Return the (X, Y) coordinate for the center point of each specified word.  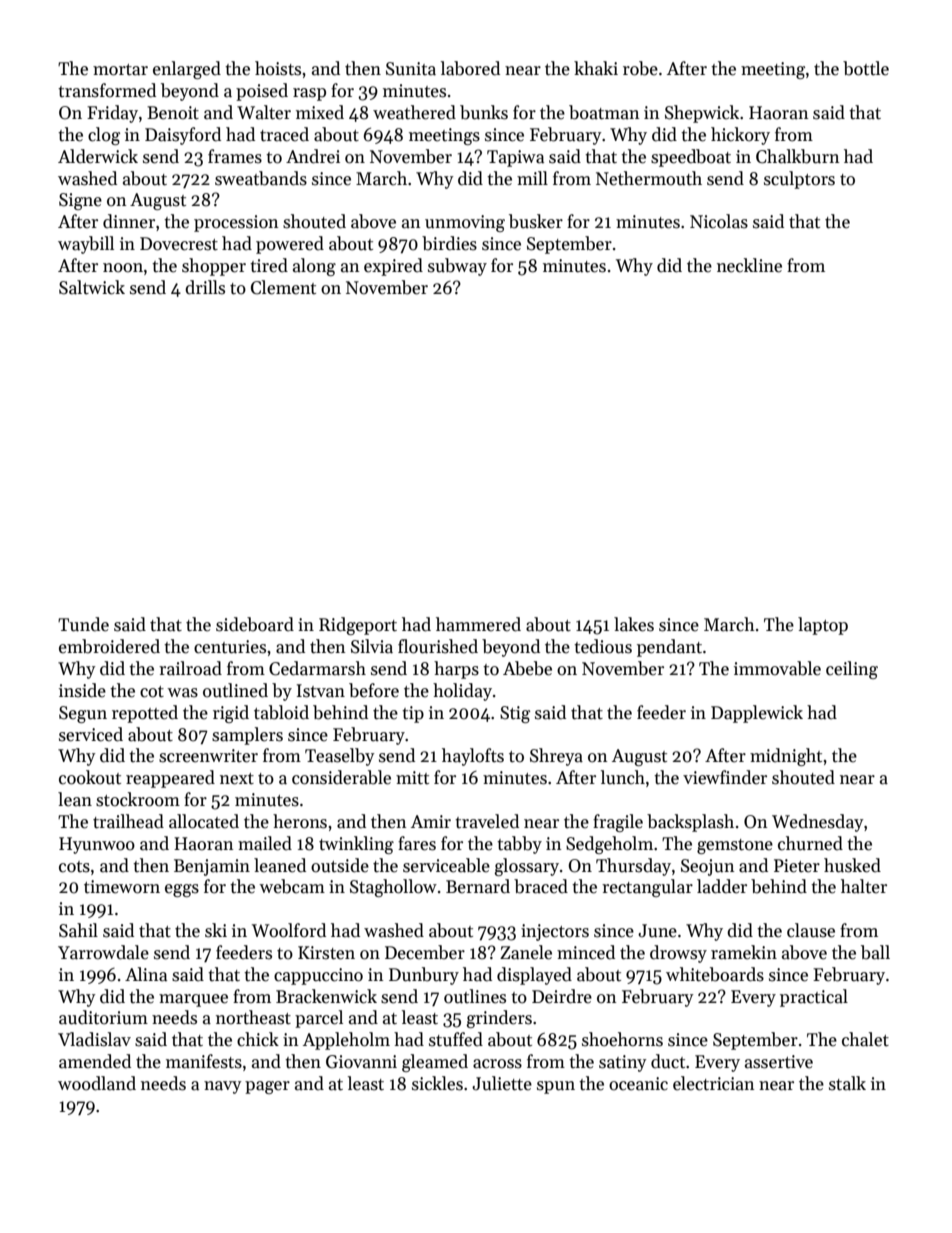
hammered (478, 624)
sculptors (799, 180)
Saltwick (92, 287)
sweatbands (261, 178)
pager (267, 1087)
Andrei (313, 156)
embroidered (109, 646)
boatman (604, 112)
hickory (740, 136)
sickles (437, 1083)
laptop (823, 626)
